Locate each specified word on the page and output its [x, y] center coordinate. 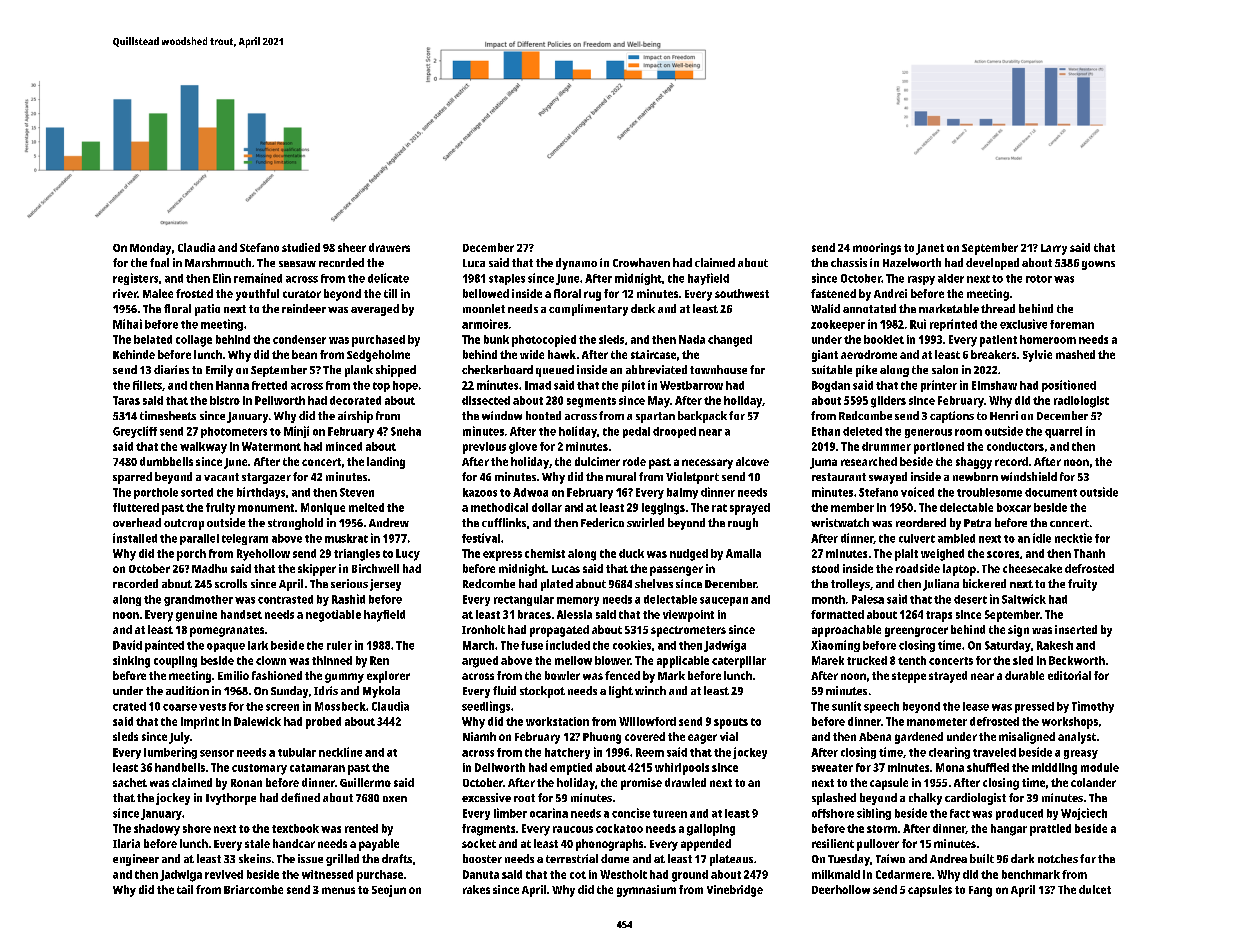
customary [259, 769]
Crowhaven [641, 262]
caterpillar [739, 662]
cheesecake [1032, 568]
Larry [1054, 249]
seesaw [297, 264]
